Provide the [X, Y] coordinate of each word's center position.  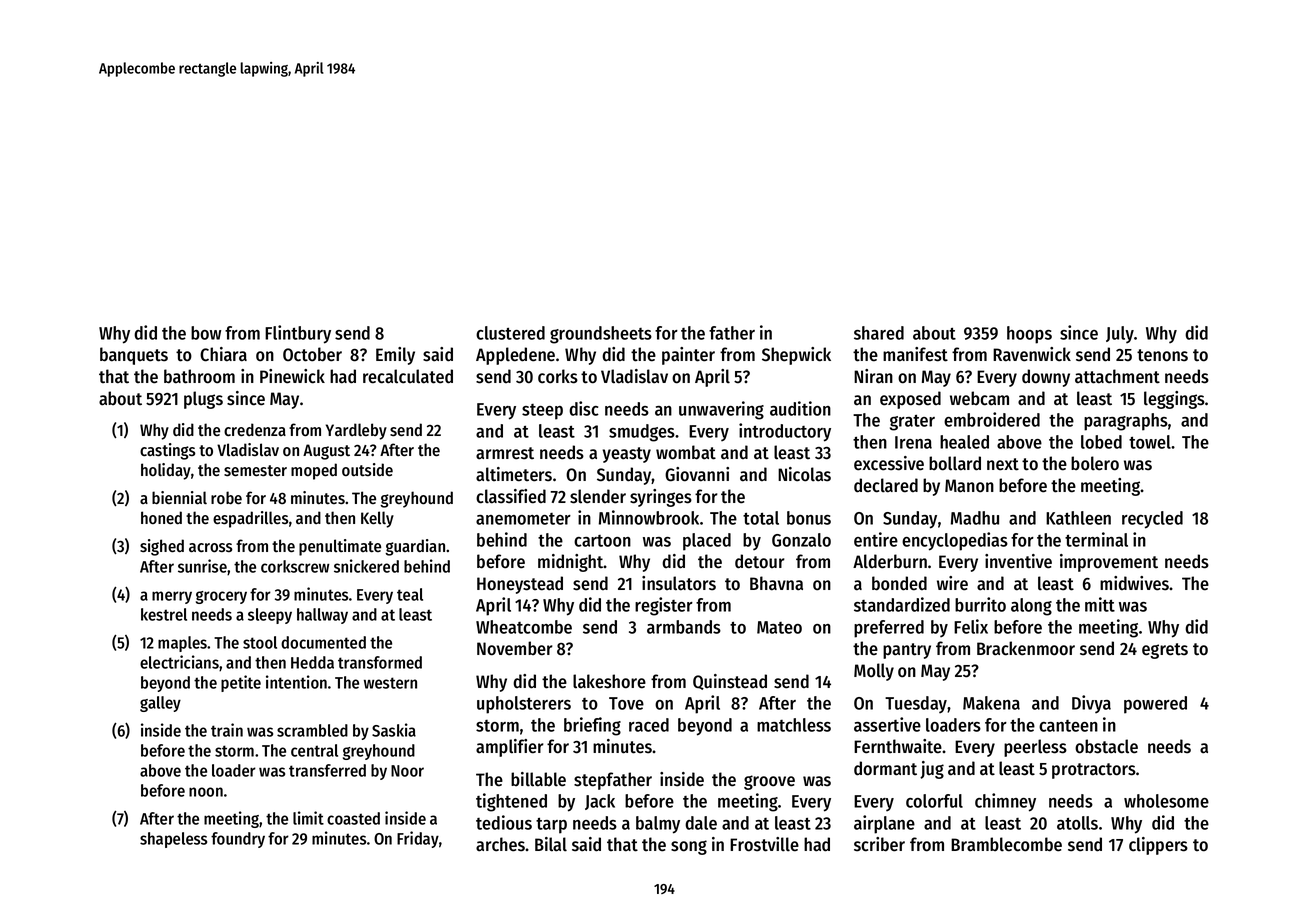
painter [688, 356]
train [227, 730]
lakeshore [609, 681]
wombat [686, 452]
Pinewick [292, 376]
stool [260, 642]
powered [1155, 705]
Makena [991, 703]
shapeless [173, 840]
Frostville [764, 844]
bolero [1095, 463]
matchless [794, 725]
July [1120, 334]
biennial [179, 498]
